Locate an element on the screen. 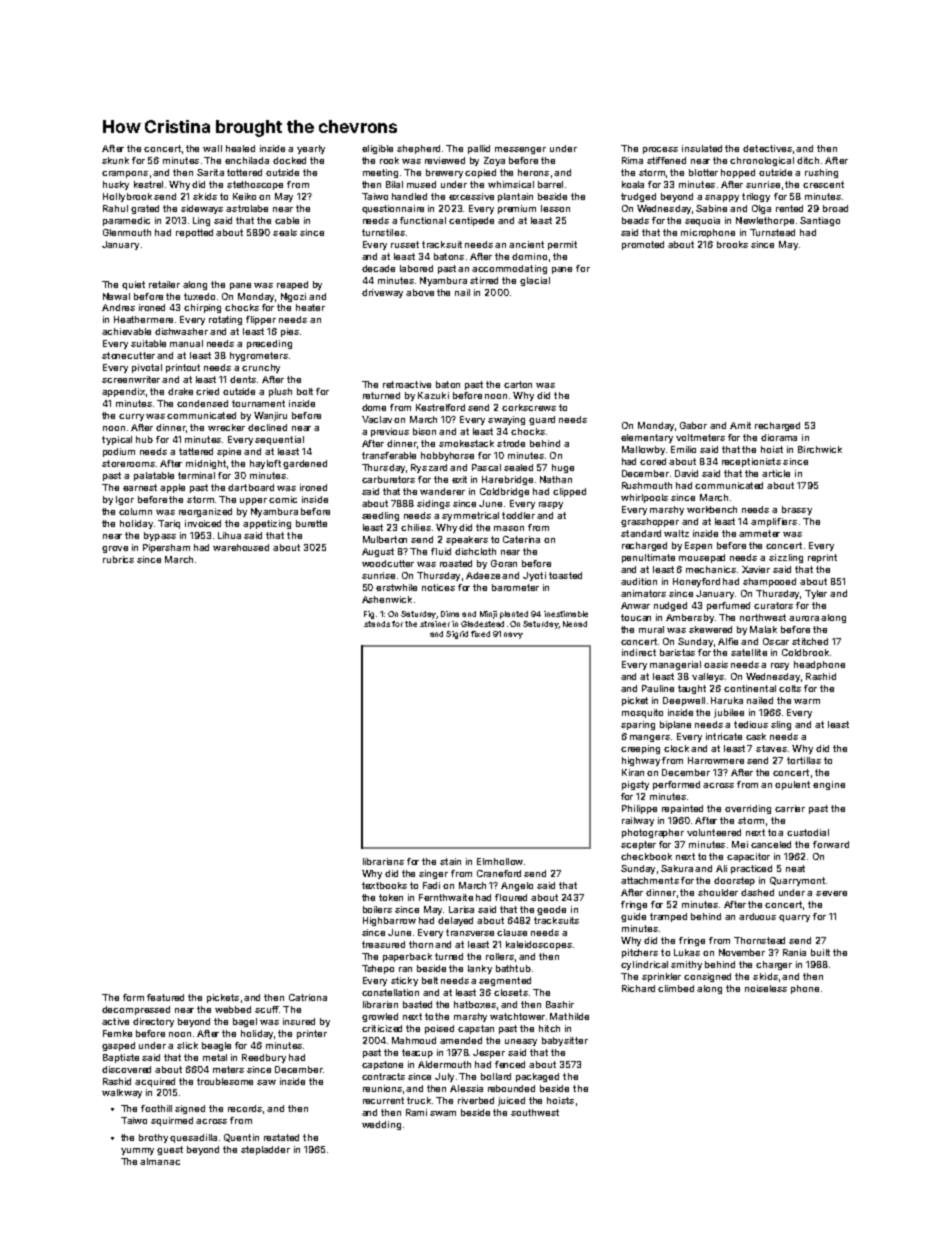  textbooks is located at coordinates (384, 885).
